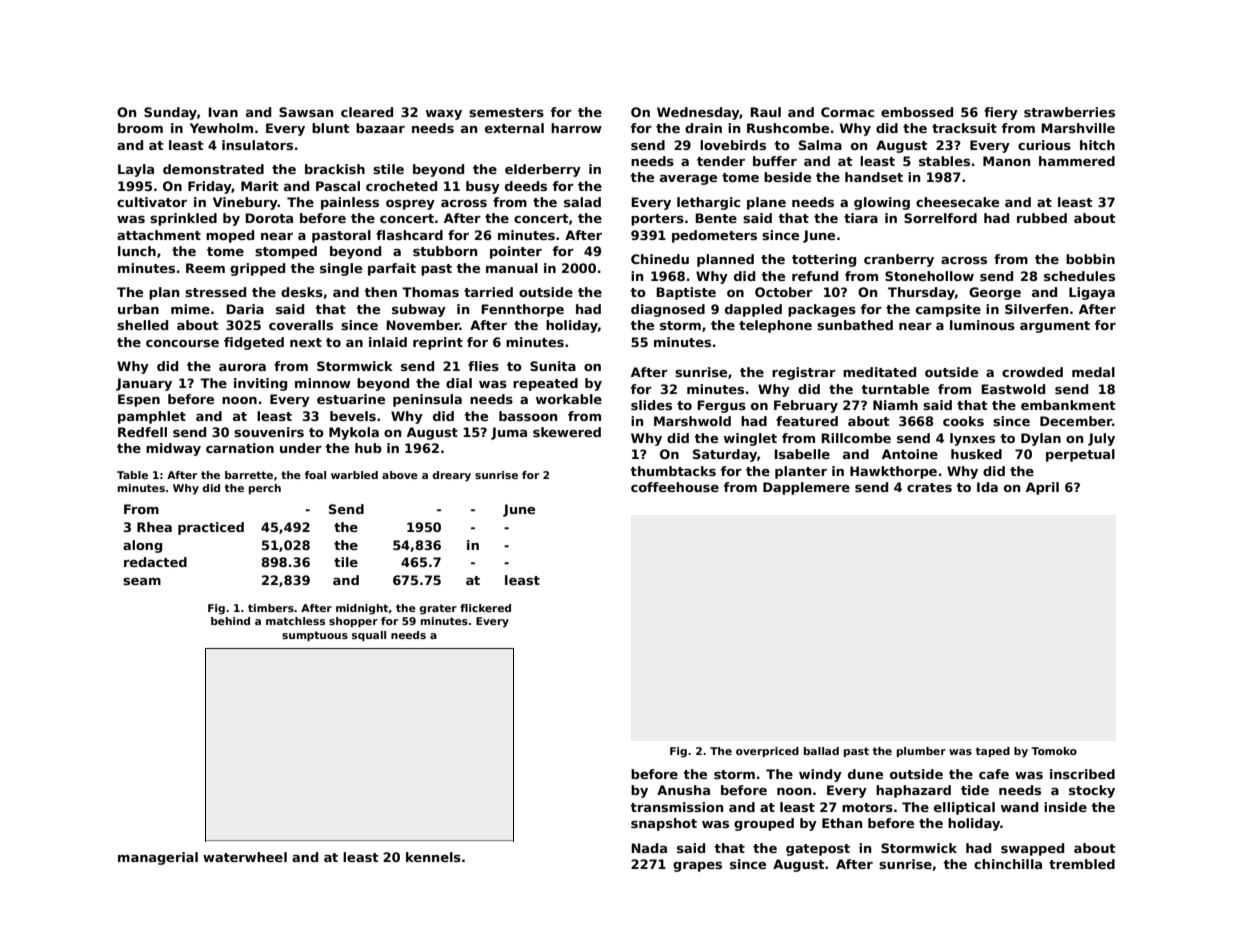  Describe the element at coordinates (170, 113) in the document. I see `Sunday` at that location.
